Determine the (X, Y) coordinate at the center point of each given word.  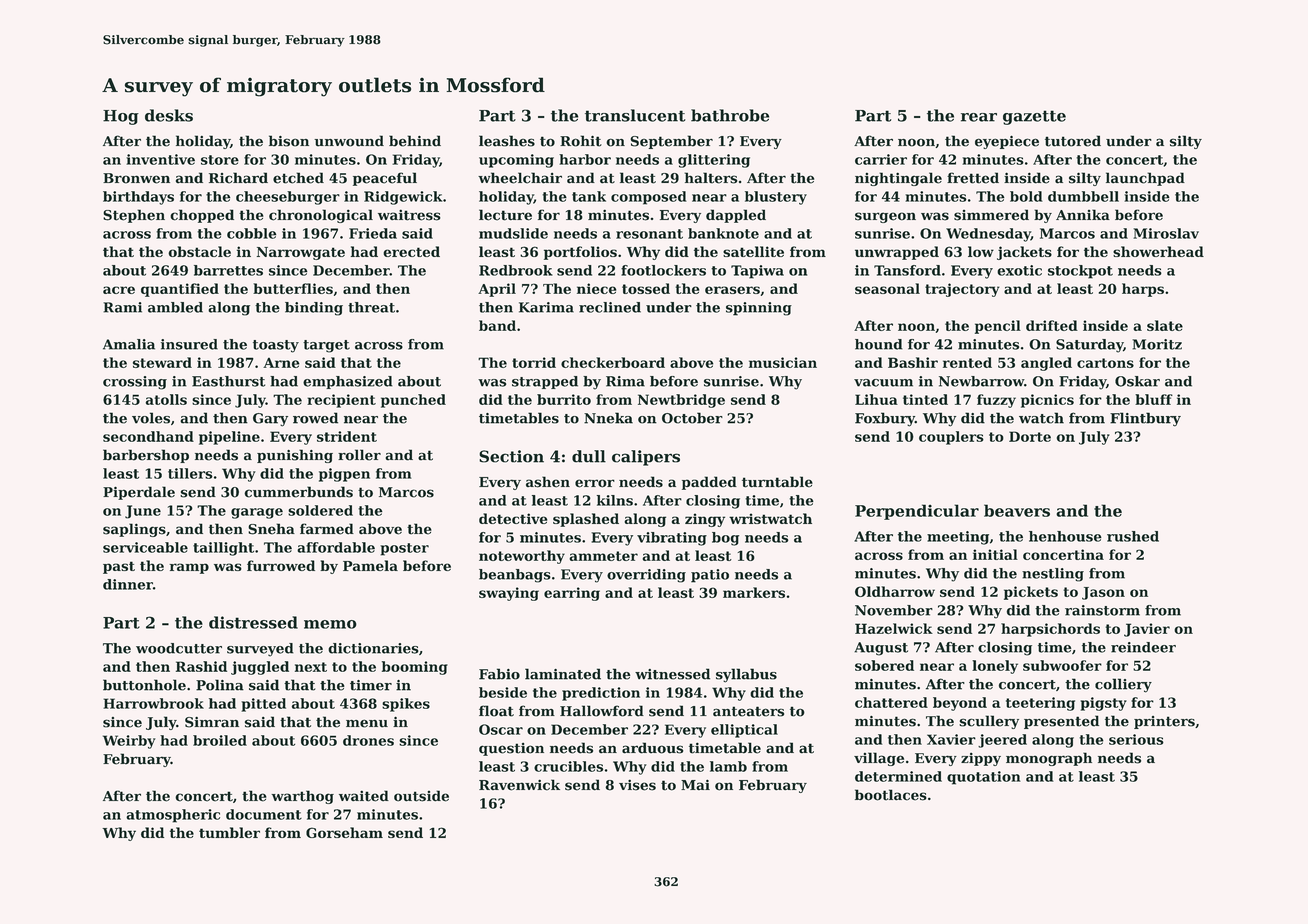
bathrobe (730, 115)
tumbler (229, 832)
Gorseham (344, 832)
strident (347, 436)
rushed (1133, 536)
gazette (1034, 117)
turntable (777, 482)
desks (169, 115)
